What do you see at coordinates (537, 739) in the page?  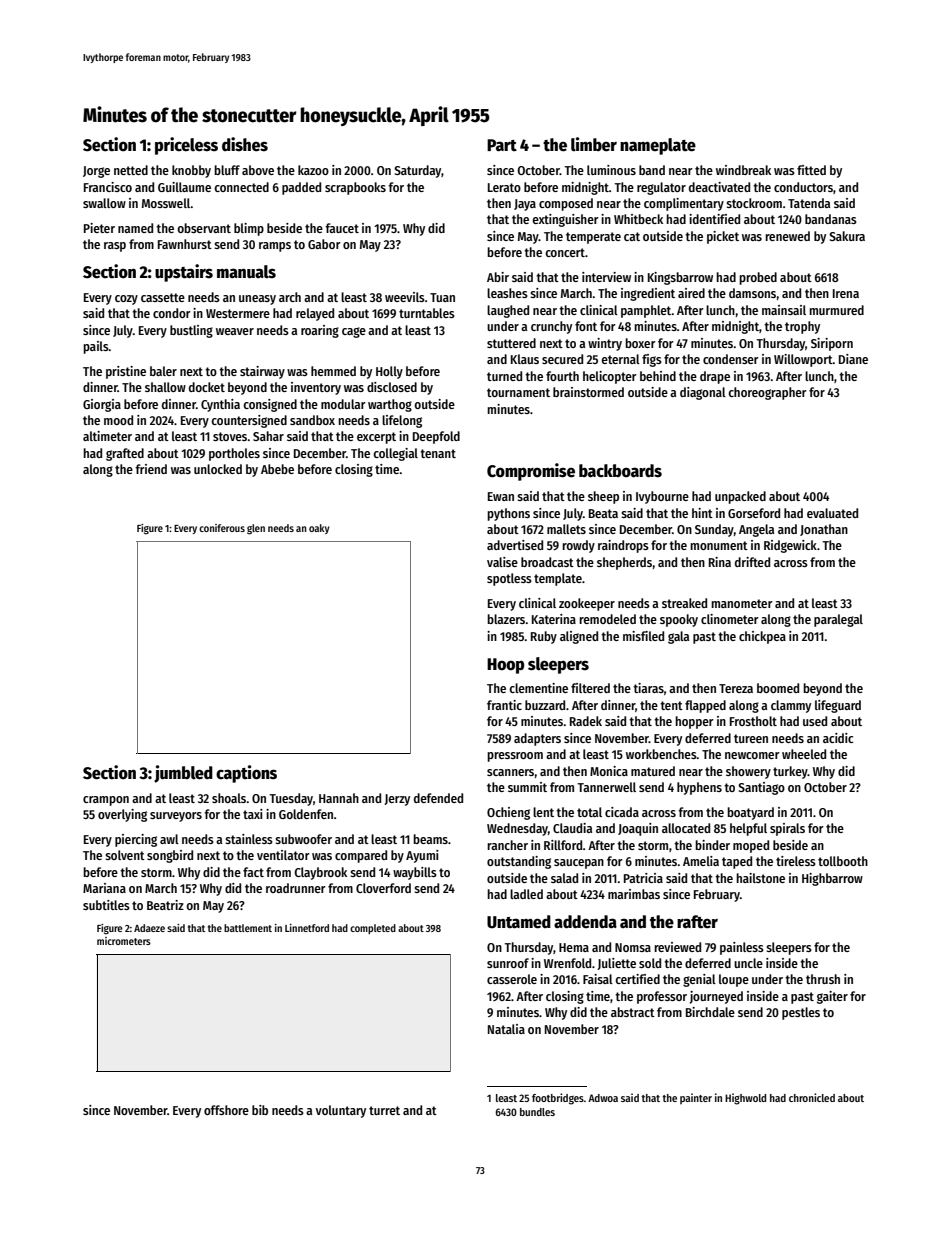 I see `adapters` at bounding box center [537, 739].
